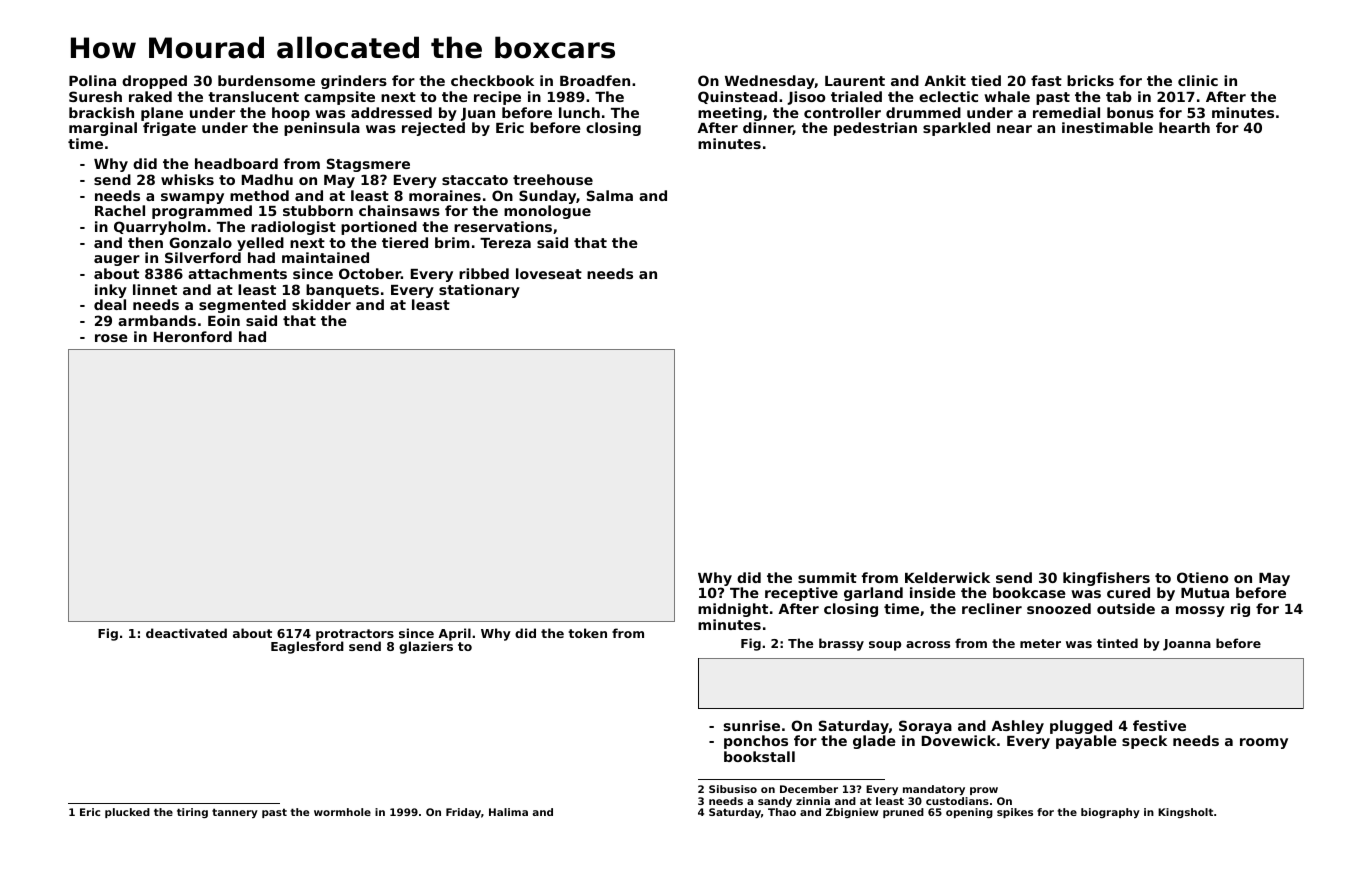  Describe the element at coordinates (733, 789) in the screenshot. I see `Sibusiso` at that location.
